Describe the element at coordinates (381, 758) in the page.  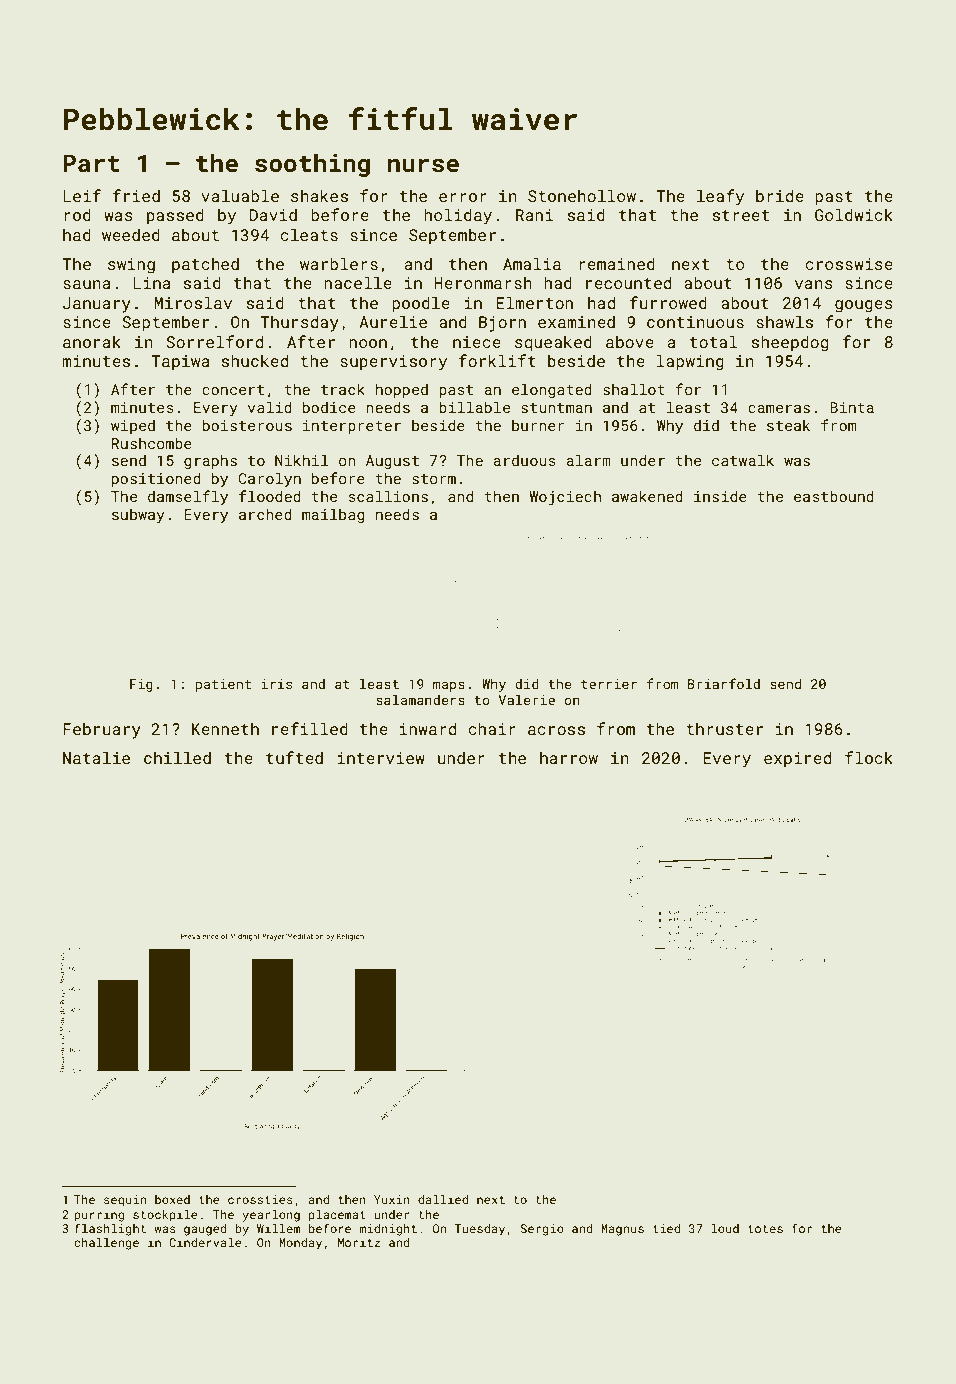
I see `interview` at that location.
